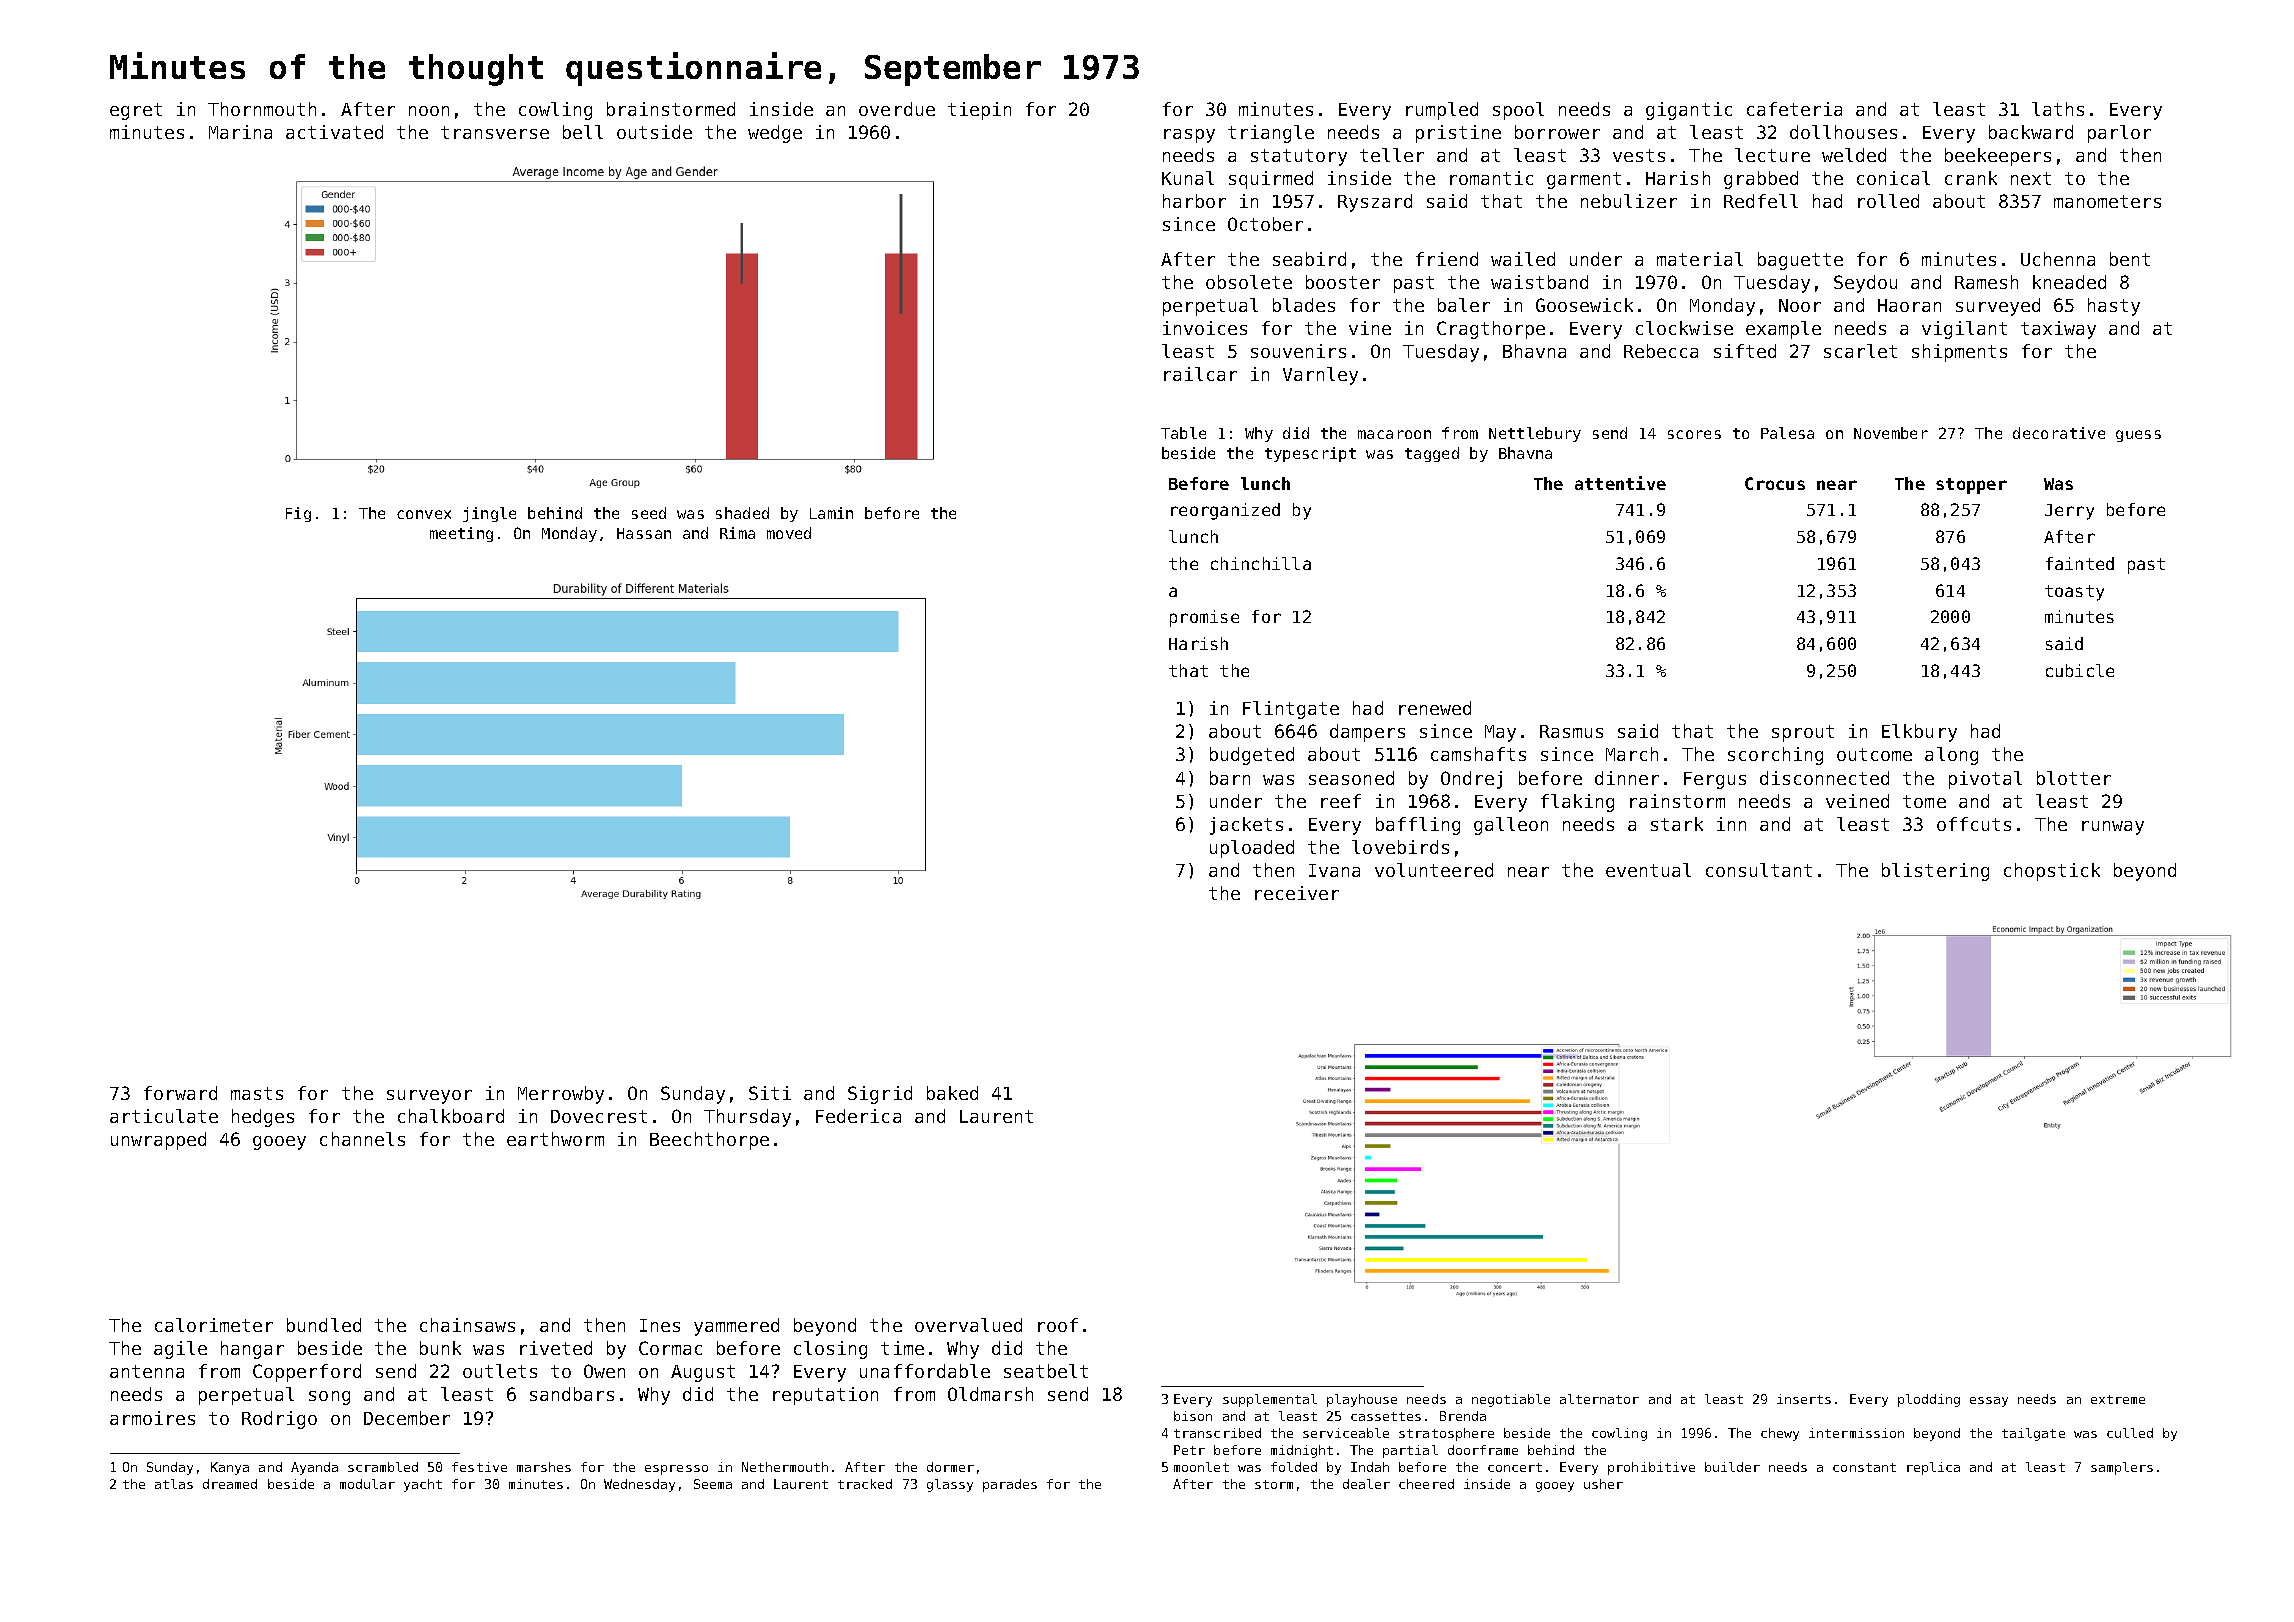  I want to click on macaroon, so click(1394, 434).
